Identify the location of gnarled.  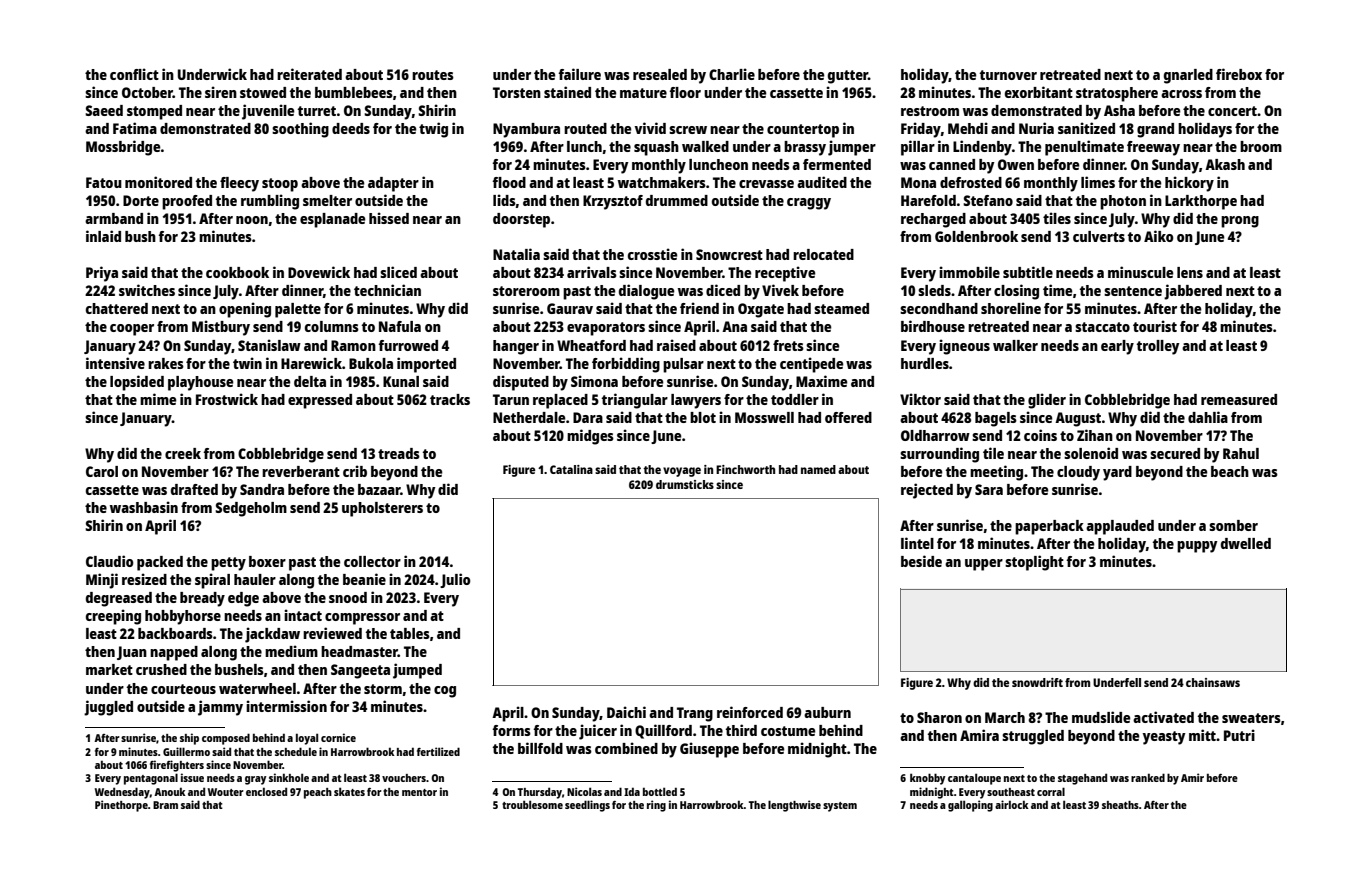
(1188, 76).
